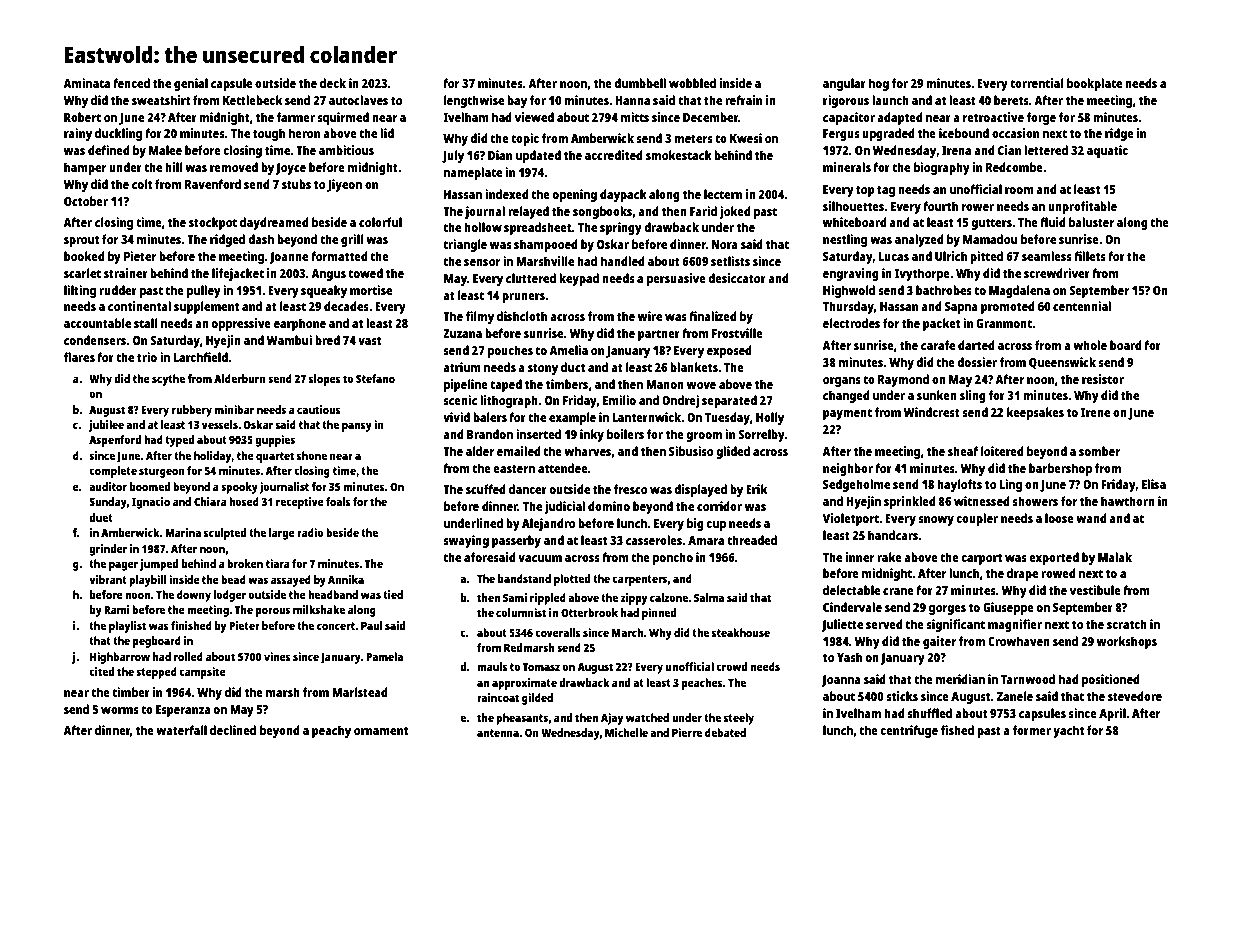 This image has width=1233, height=952. Describe the element at coordinates (509, 401) in the image. I see `lithograph` at that location.
